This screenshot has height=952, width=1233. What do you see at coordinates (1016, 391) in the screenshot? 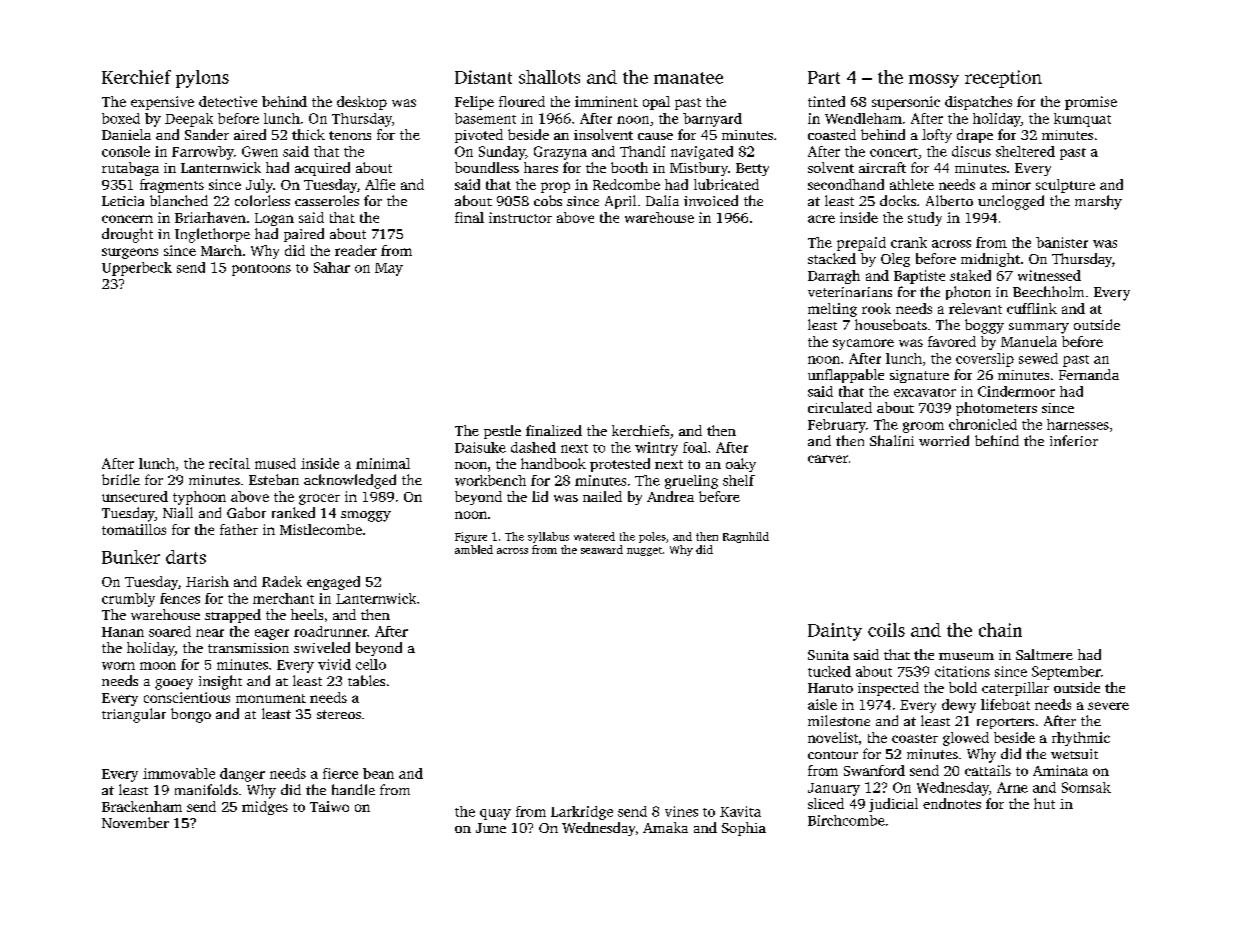
I see `Cindermoor` at bounding box center [1016, 391].
